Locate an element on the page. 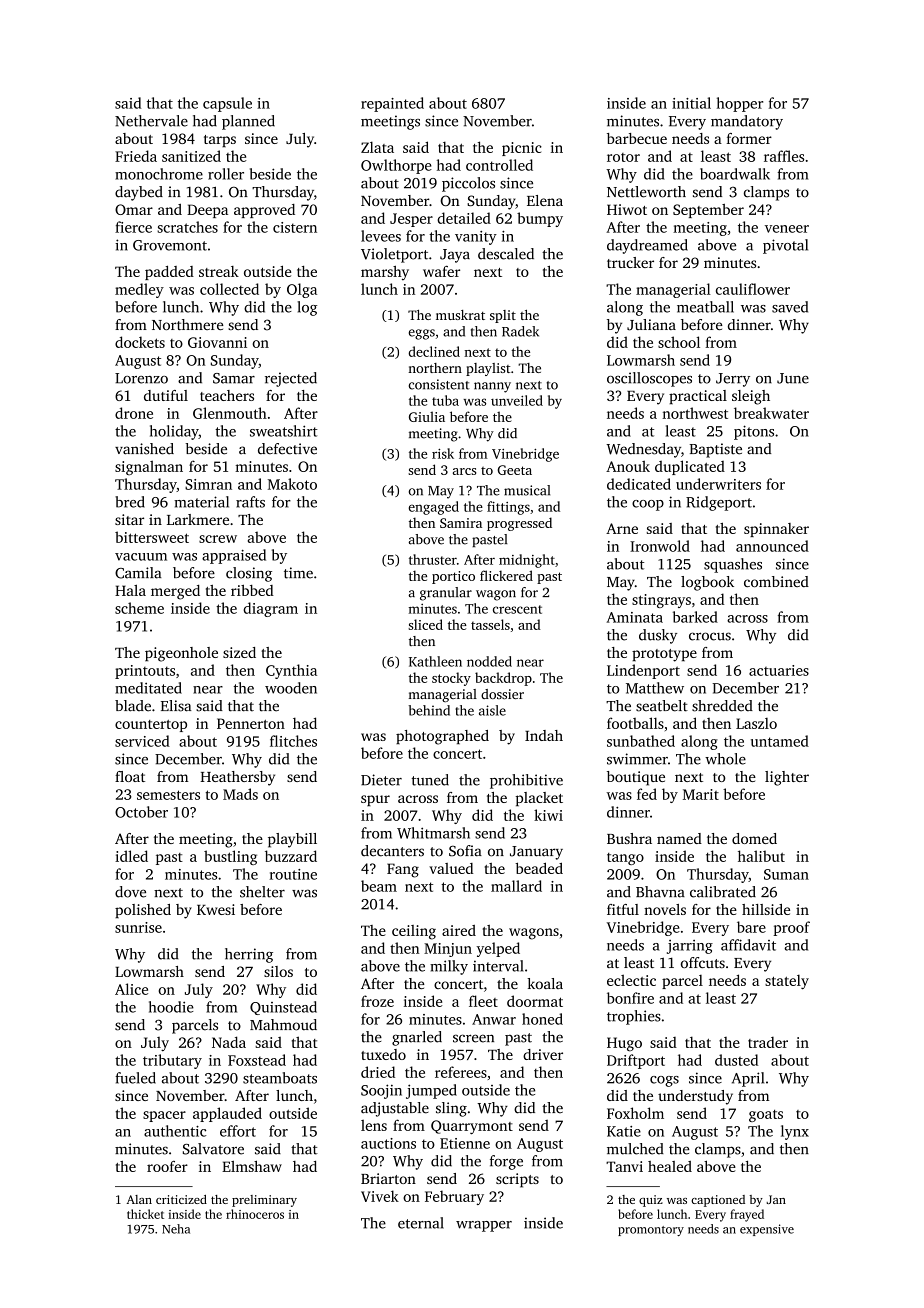  beam is located at coordinates (379, 886).
